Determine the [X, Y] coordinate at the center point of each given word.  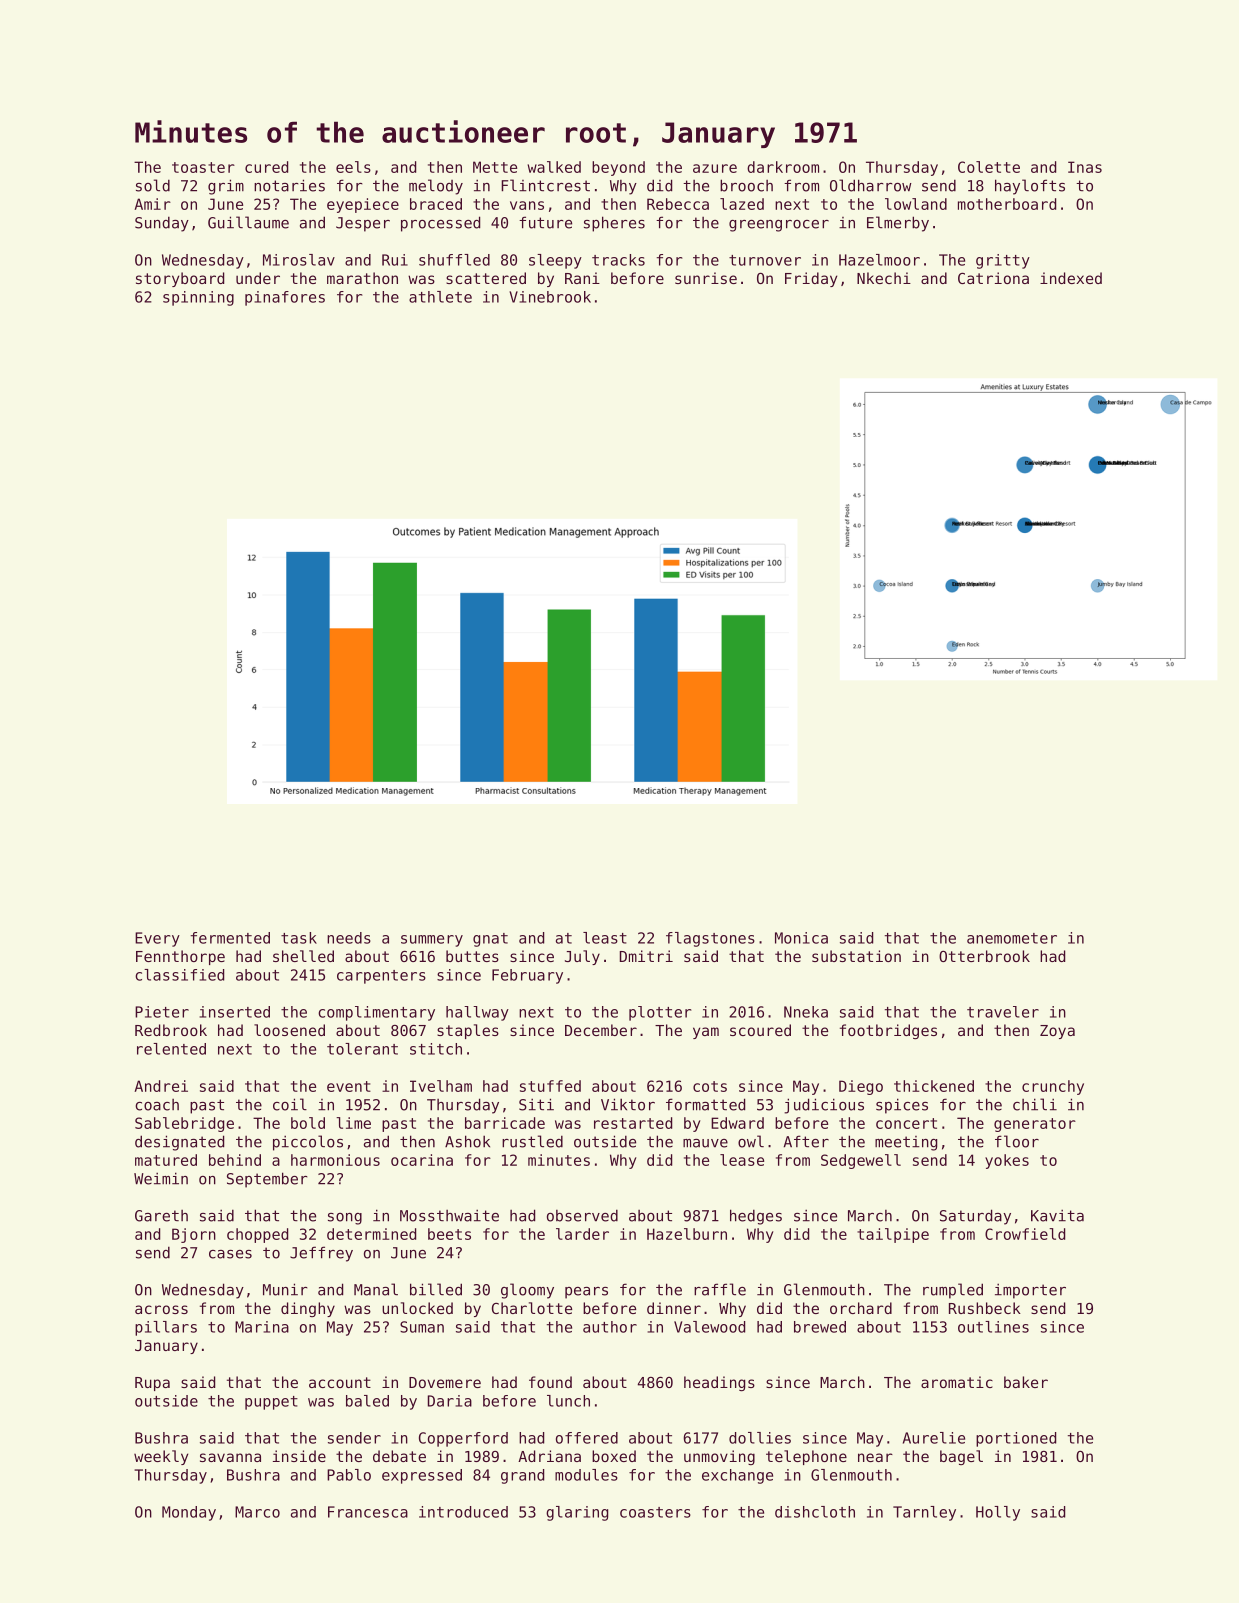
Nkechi [884, 278]
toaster [203, 167]
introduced [463, 1512]
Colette [989, 167]
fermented [230, 938]
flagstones [710, 939]
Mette [495, 167]
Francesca [368, 1512]
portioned [1016, 1439]
